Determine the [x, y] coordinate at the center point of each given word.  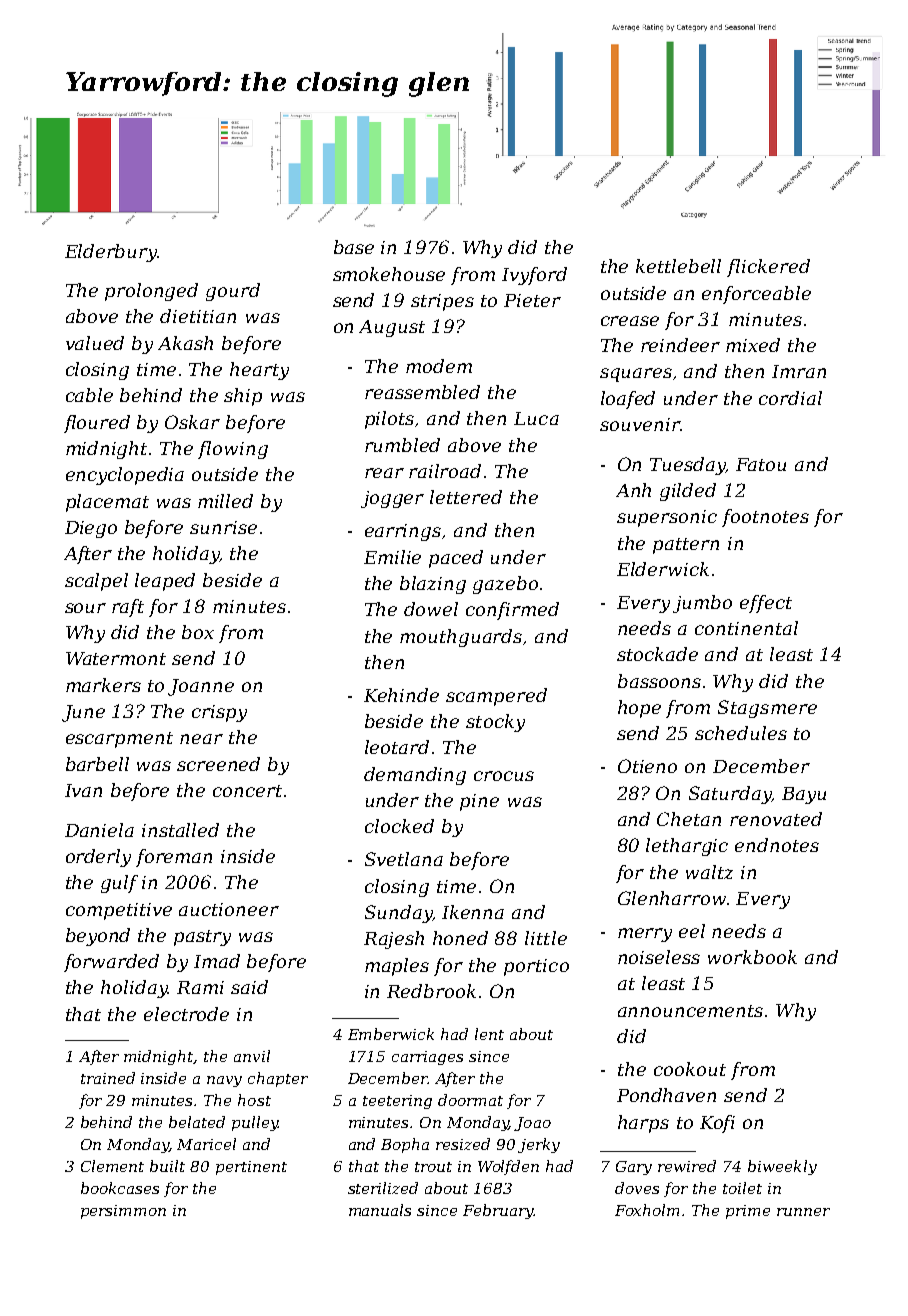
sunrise [223, 527]
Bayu [804, 795]
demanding [415, 776]
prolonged [151, 292]
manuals [380, 1210]
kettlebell [678, 266]
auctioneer [229, 909]
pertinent [251, 1168]
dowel [431, 609]
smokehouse [389, 274]
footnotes [765, 518]
